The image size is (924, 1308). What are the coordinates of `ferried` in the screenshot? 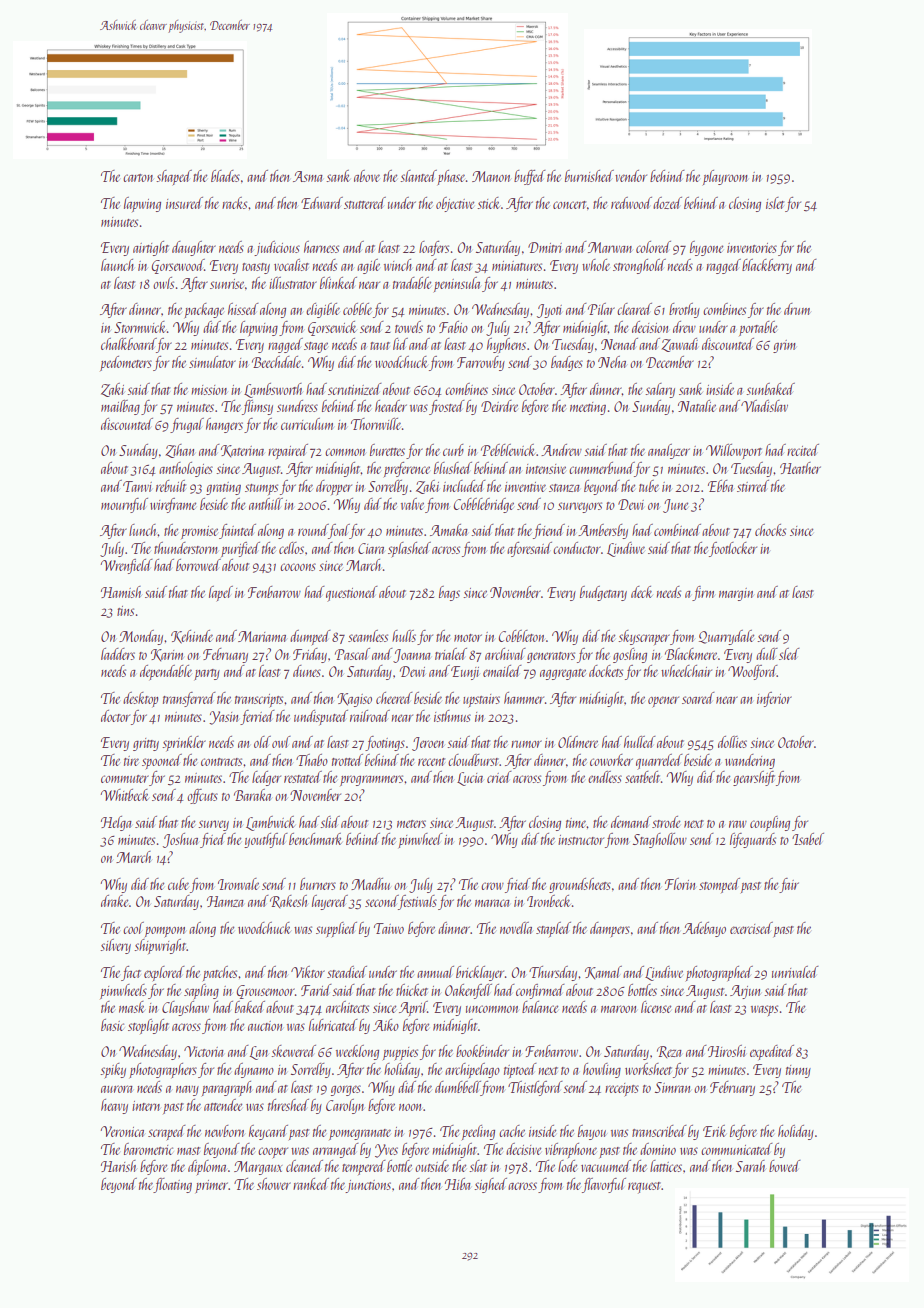 It's located at (258, 717).
